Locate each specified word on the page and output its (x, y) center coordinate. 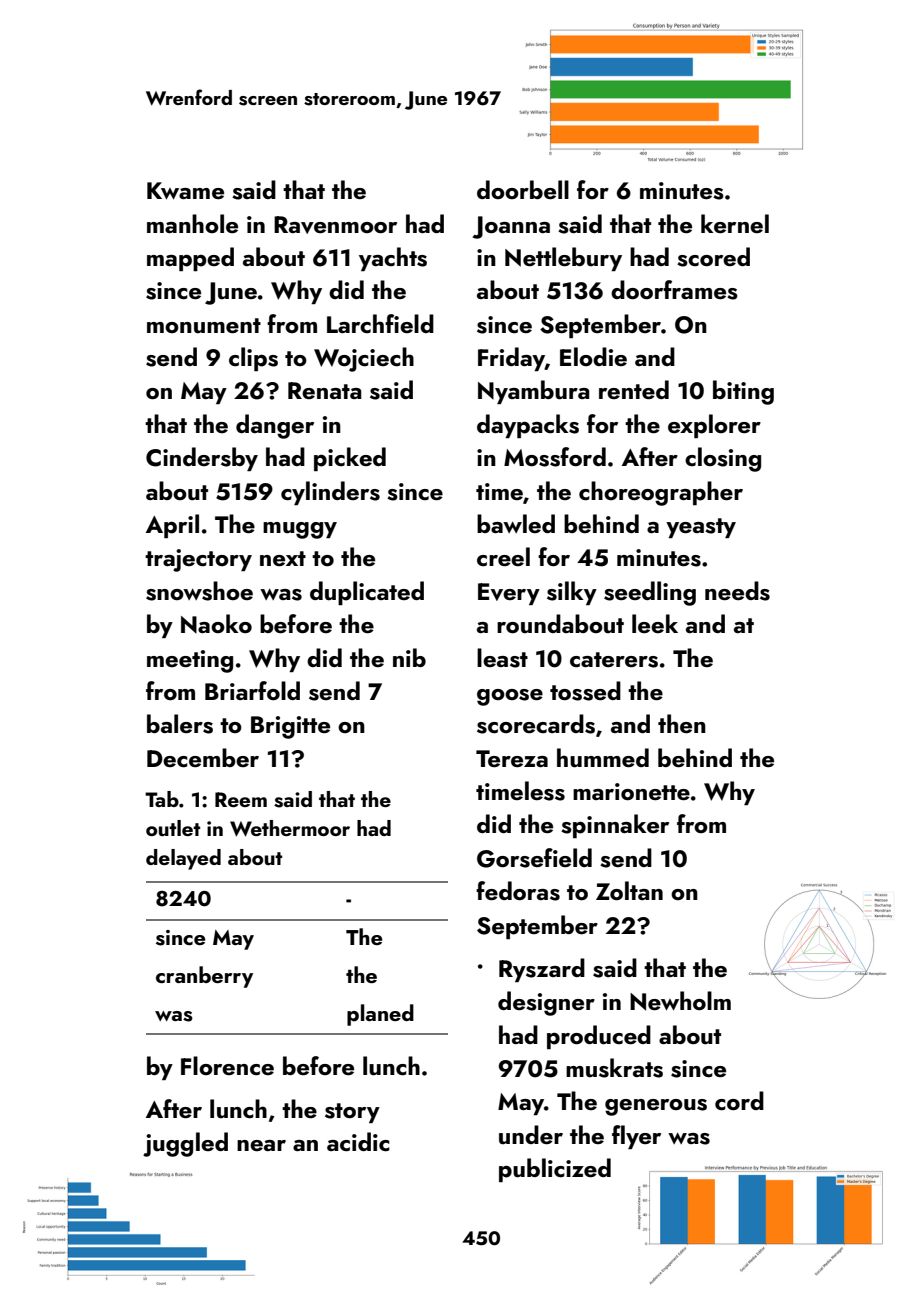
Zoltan (629, 890)
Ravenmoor (335, 225)
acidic (358, 1141)
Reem (241, 799)
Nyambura (534, 392)
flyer (636, 1137)
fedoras (518, 891)
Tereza (512, 758)
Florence (227, 1065)
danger (275, 426)
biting (743, 392)
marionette (631, 791)
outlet (173, 828)
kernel (735, 223)
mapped (190, 259)
